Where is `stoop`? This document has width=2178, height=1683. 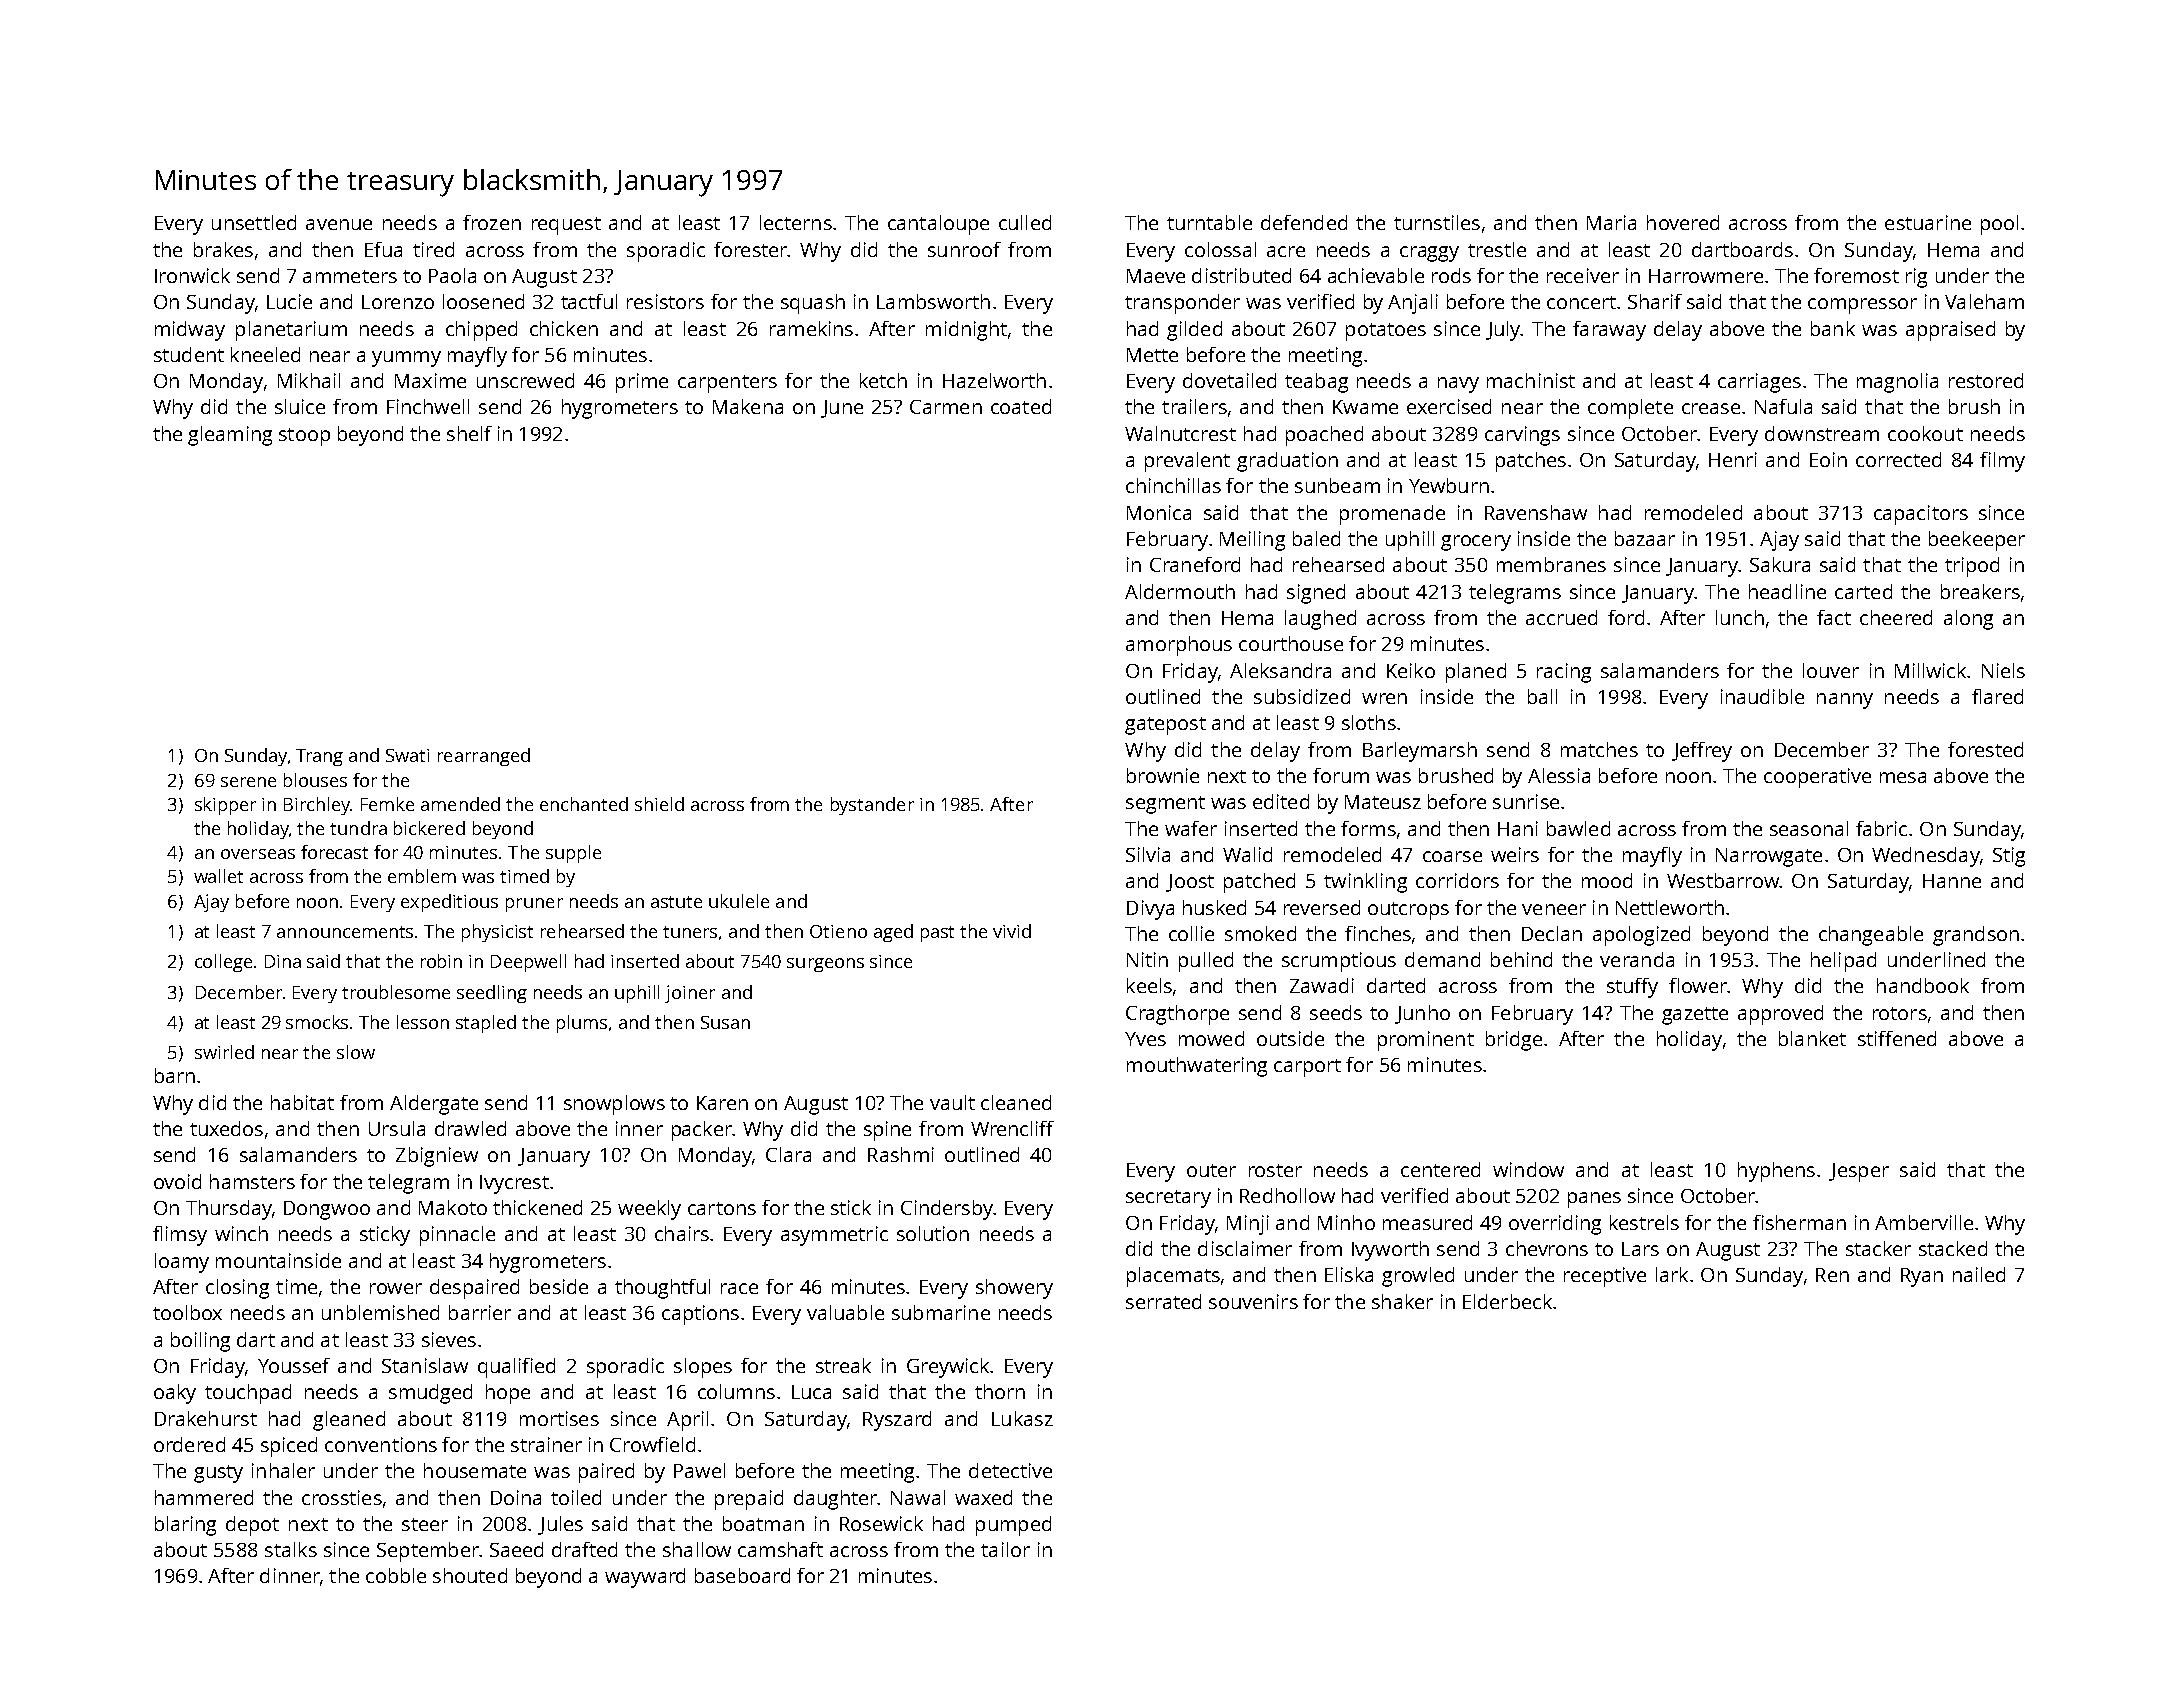
stoop is located at coordinates (304, 437).
